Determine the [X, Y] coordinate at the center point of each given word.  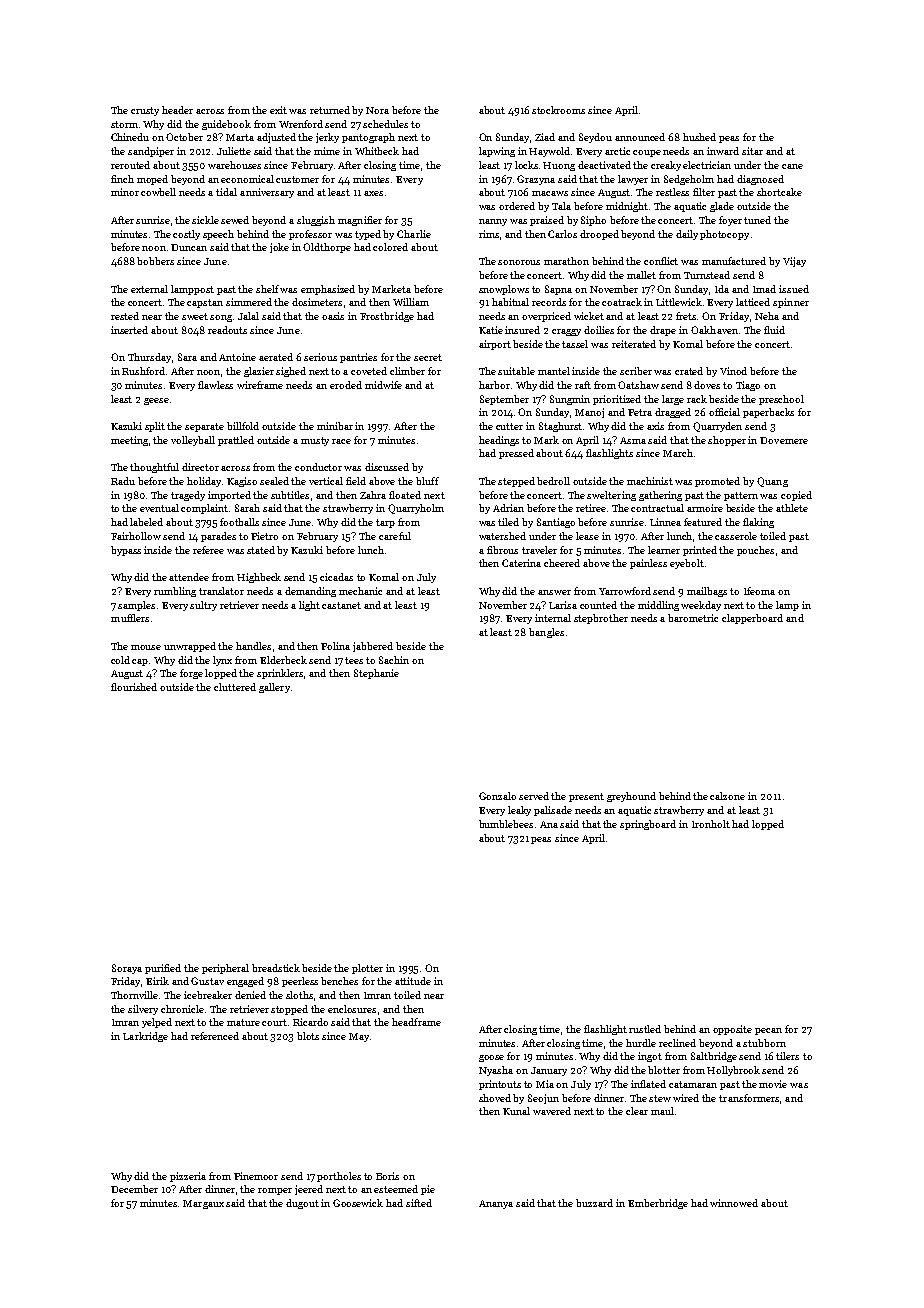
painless [648, 564]
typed [368, 235]
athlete [792, 508]
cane [792, 166]
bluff [427, 481]
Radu [123, 481]
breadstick [276, 968]
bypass [126, 551]
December [134, 1189]
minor [125, 192]
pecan [768, 1031]
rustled [645, 1029]
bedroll [553, 481]
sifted [419, 1203]
